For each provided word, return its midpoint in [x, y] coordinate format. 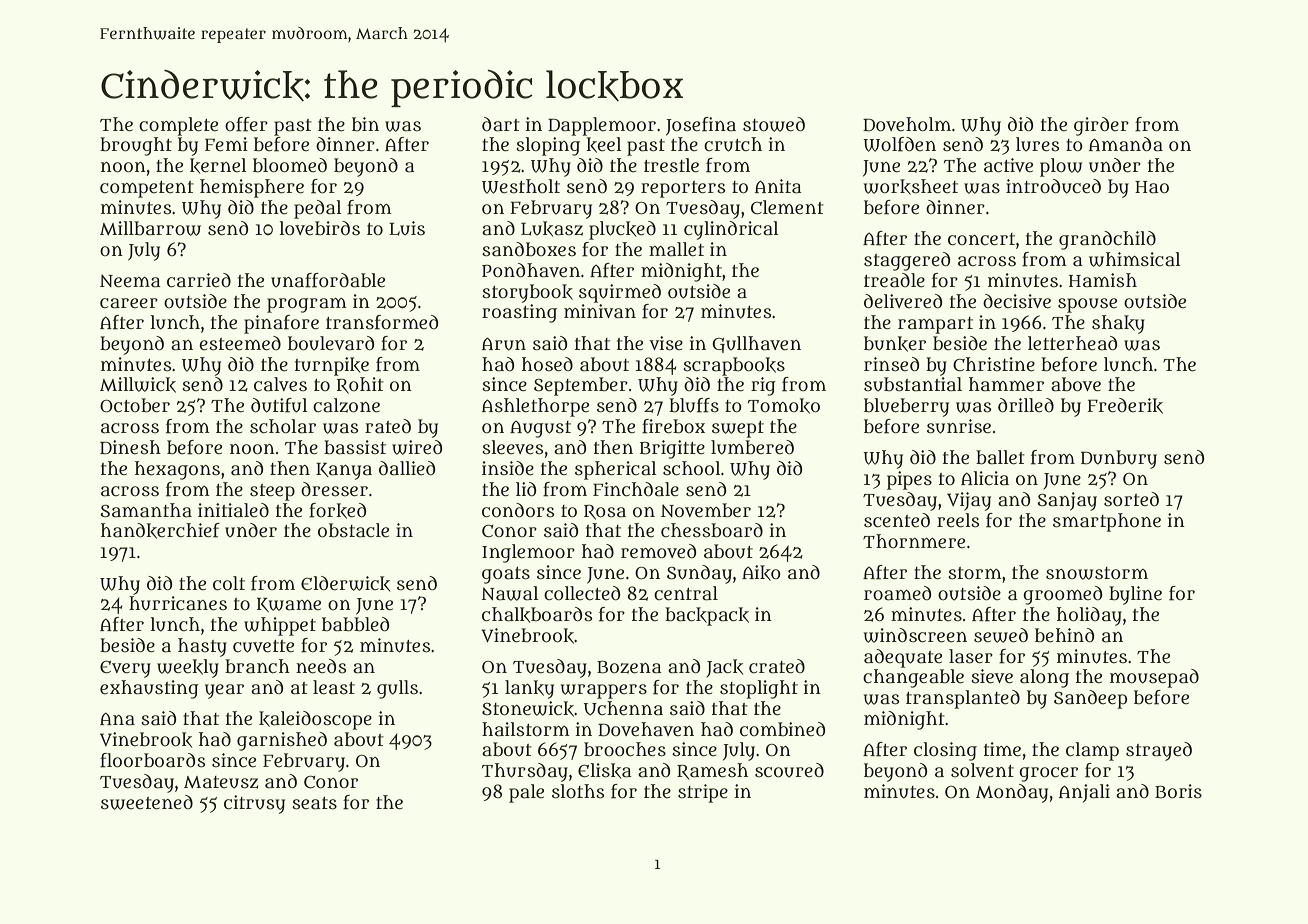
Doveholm [907, 124]
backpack [707, 616]
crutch [733, 144]
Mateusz [221, 782]
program [307, 305]
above [1076, 384]
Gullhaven [756, 344]
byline [1135, 595]
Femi [226, 144]
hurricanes [178, 603]
